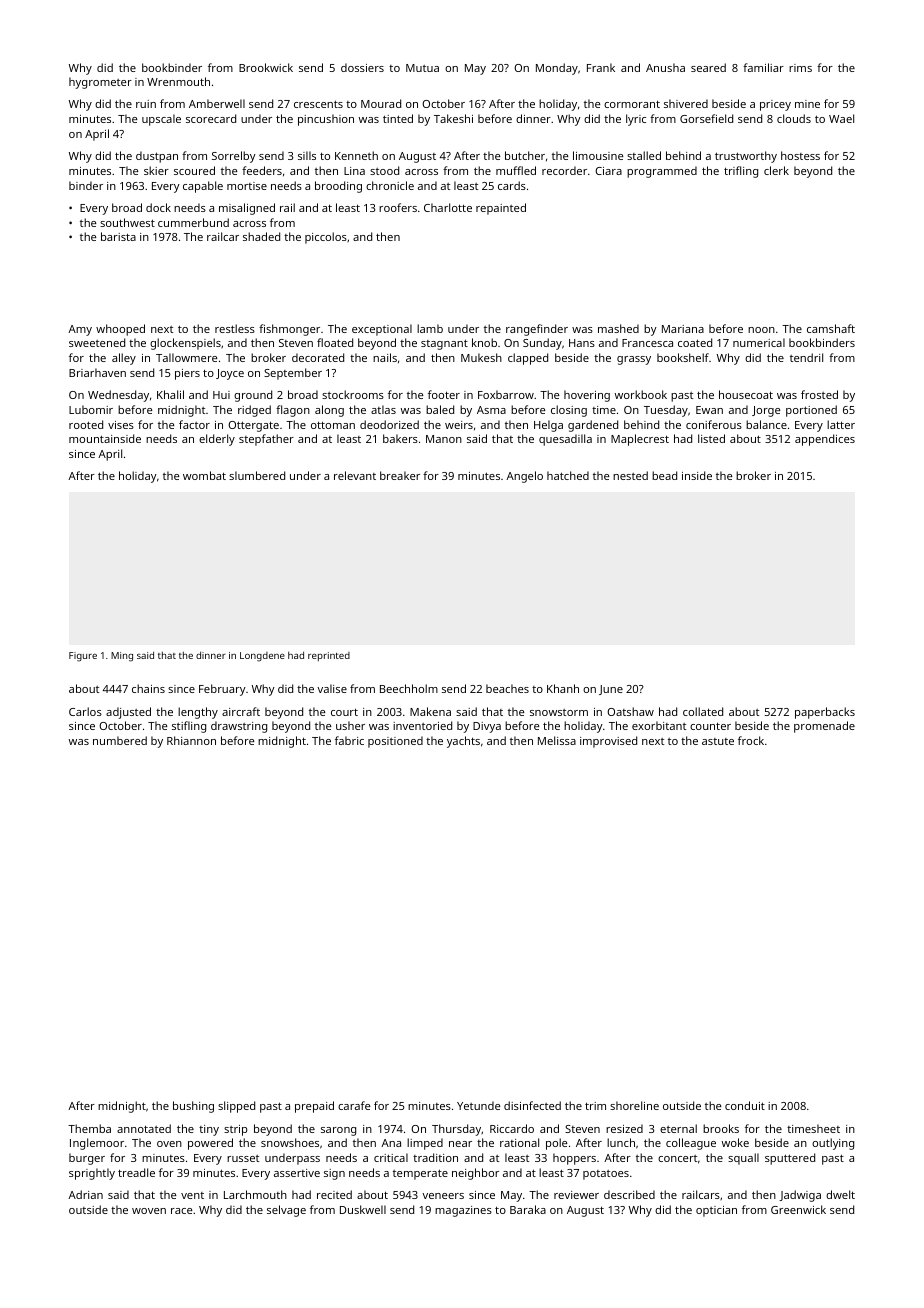  Describe the element at coordinates (841, 118) in the image. I see `Wael` at that location.
